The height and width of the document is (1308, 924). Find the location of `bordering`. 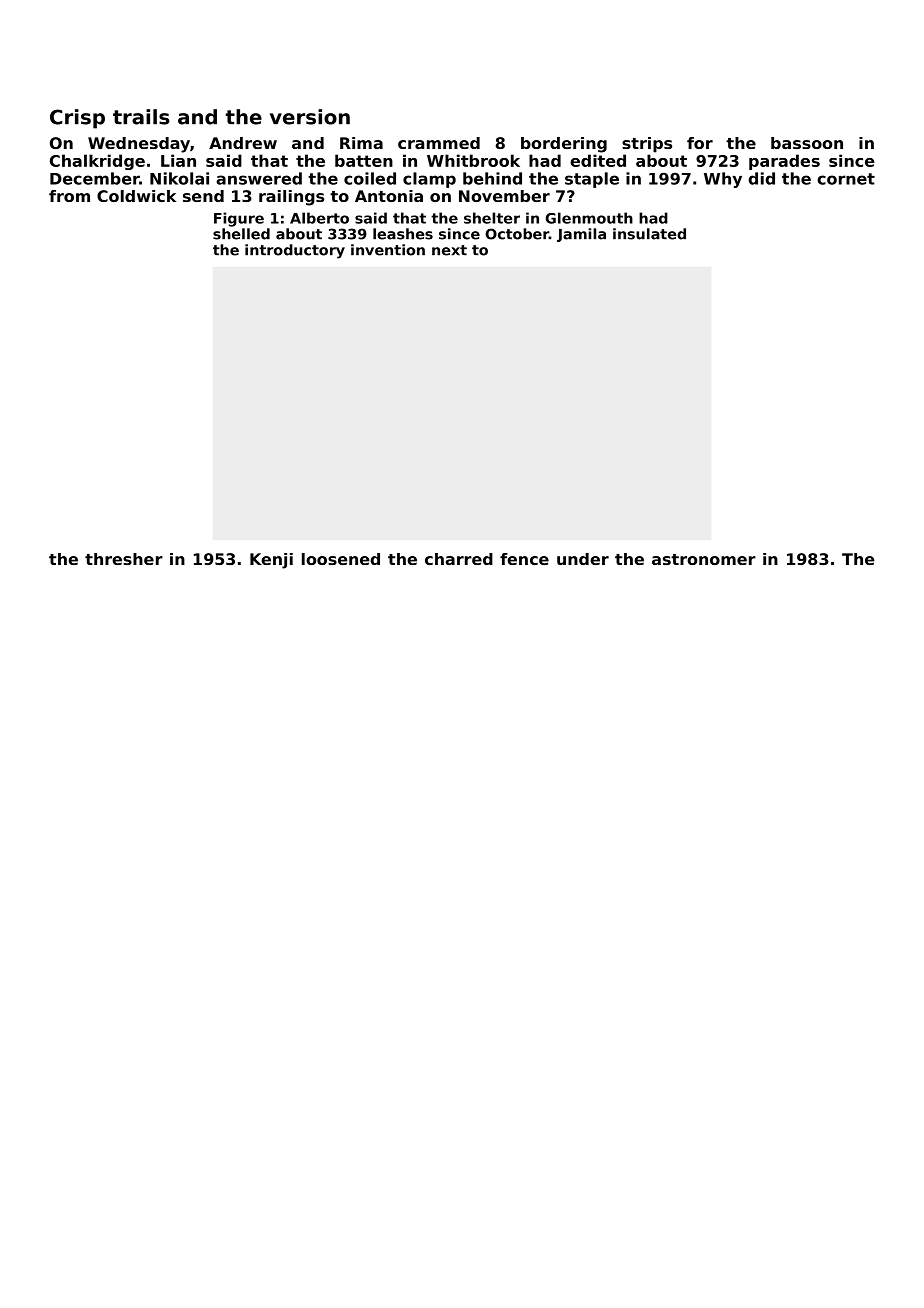

bordering is located at coordinates (564, 145).
